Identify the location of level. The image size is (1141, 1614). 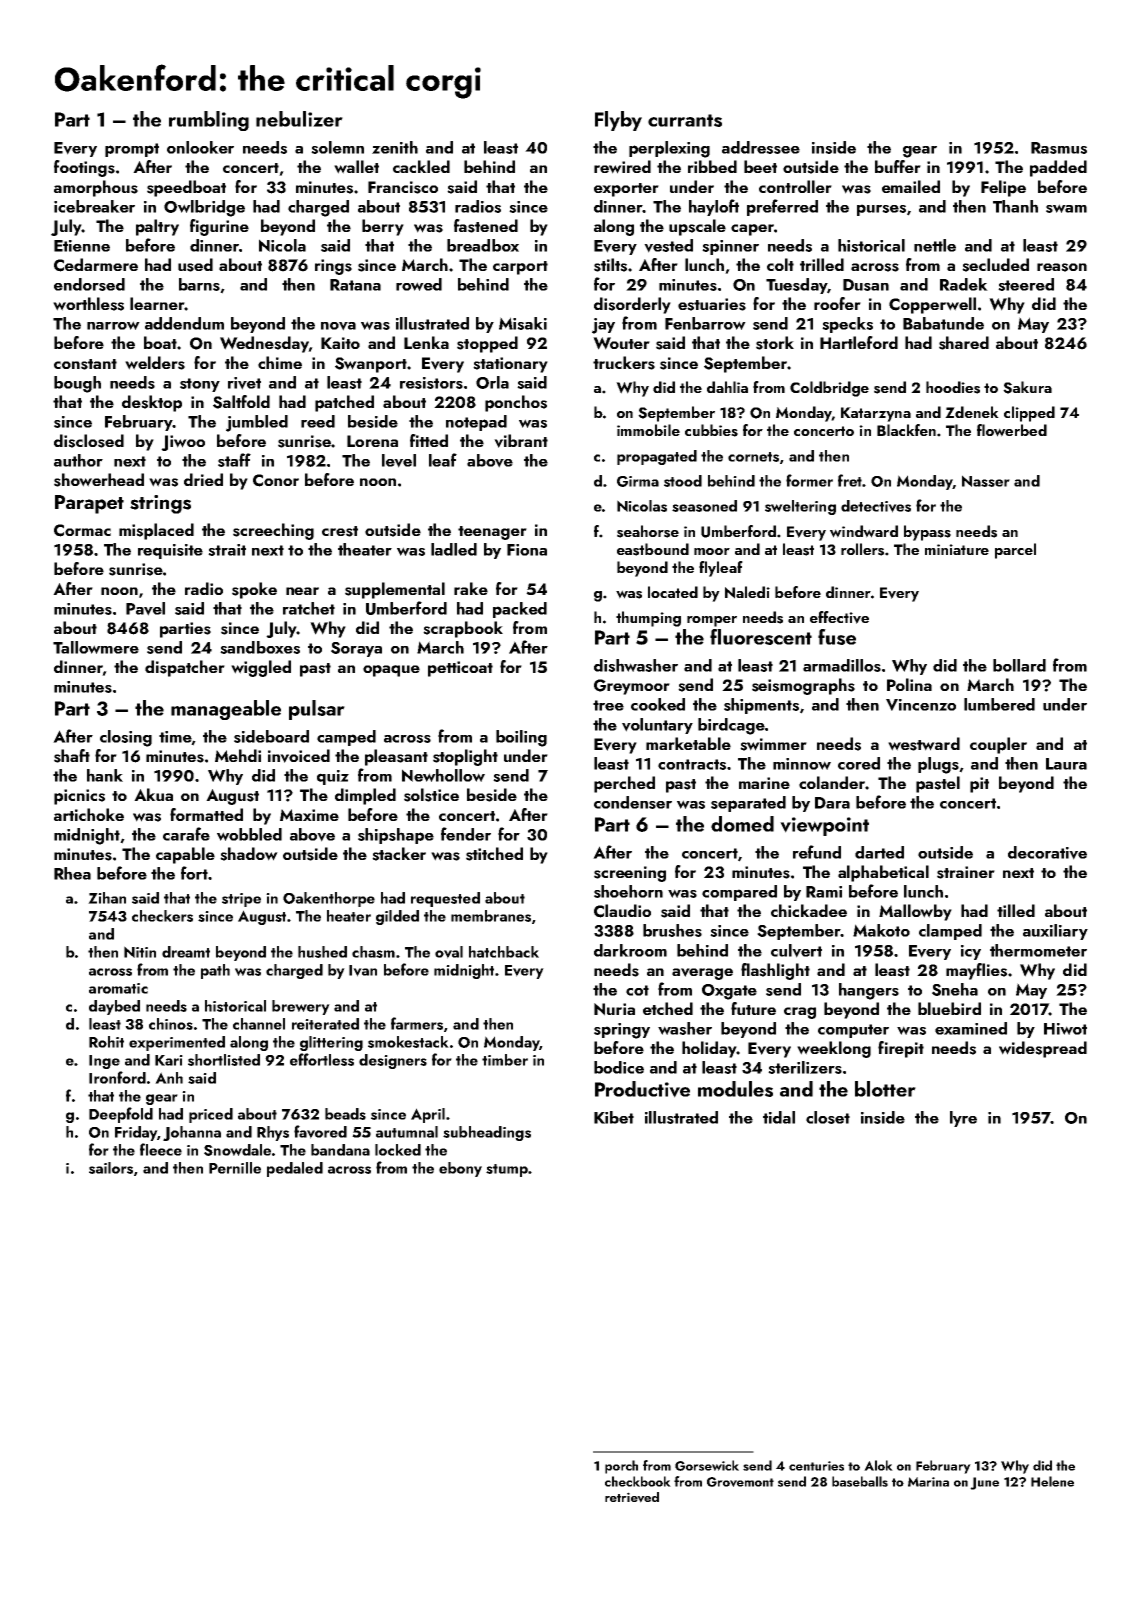
(399, 461).
